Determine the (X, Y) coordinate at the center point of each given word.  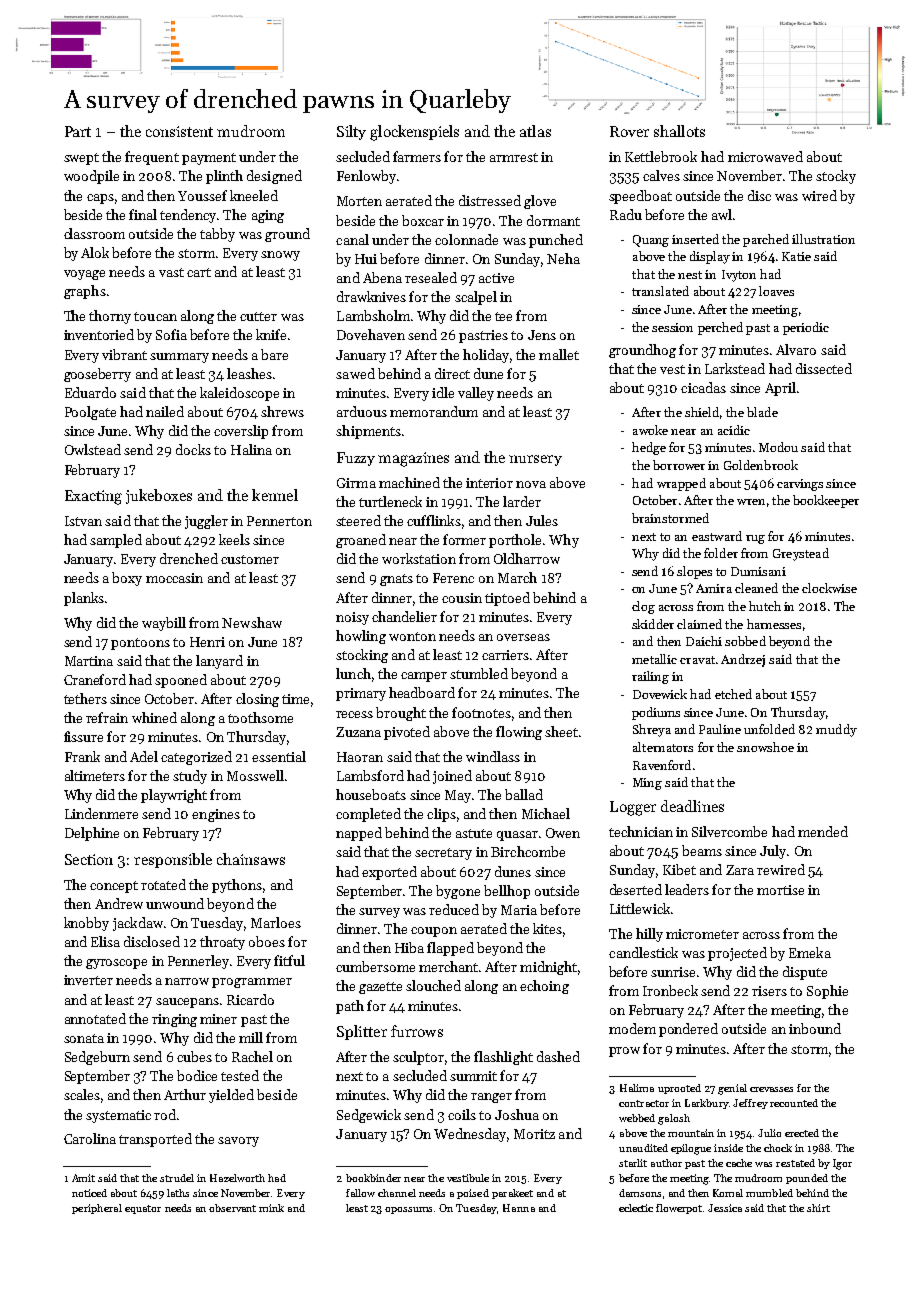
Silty (351, 132)
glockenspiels (414, 133)
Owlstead (93, 449)
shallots (679, 131)
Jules (542, 520)
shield (702, 412)
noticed (89, 1193)
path (350, 1007)
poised (473, 1194)
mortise (780, 890)
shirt (818, 1208)
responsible (173, 860)
